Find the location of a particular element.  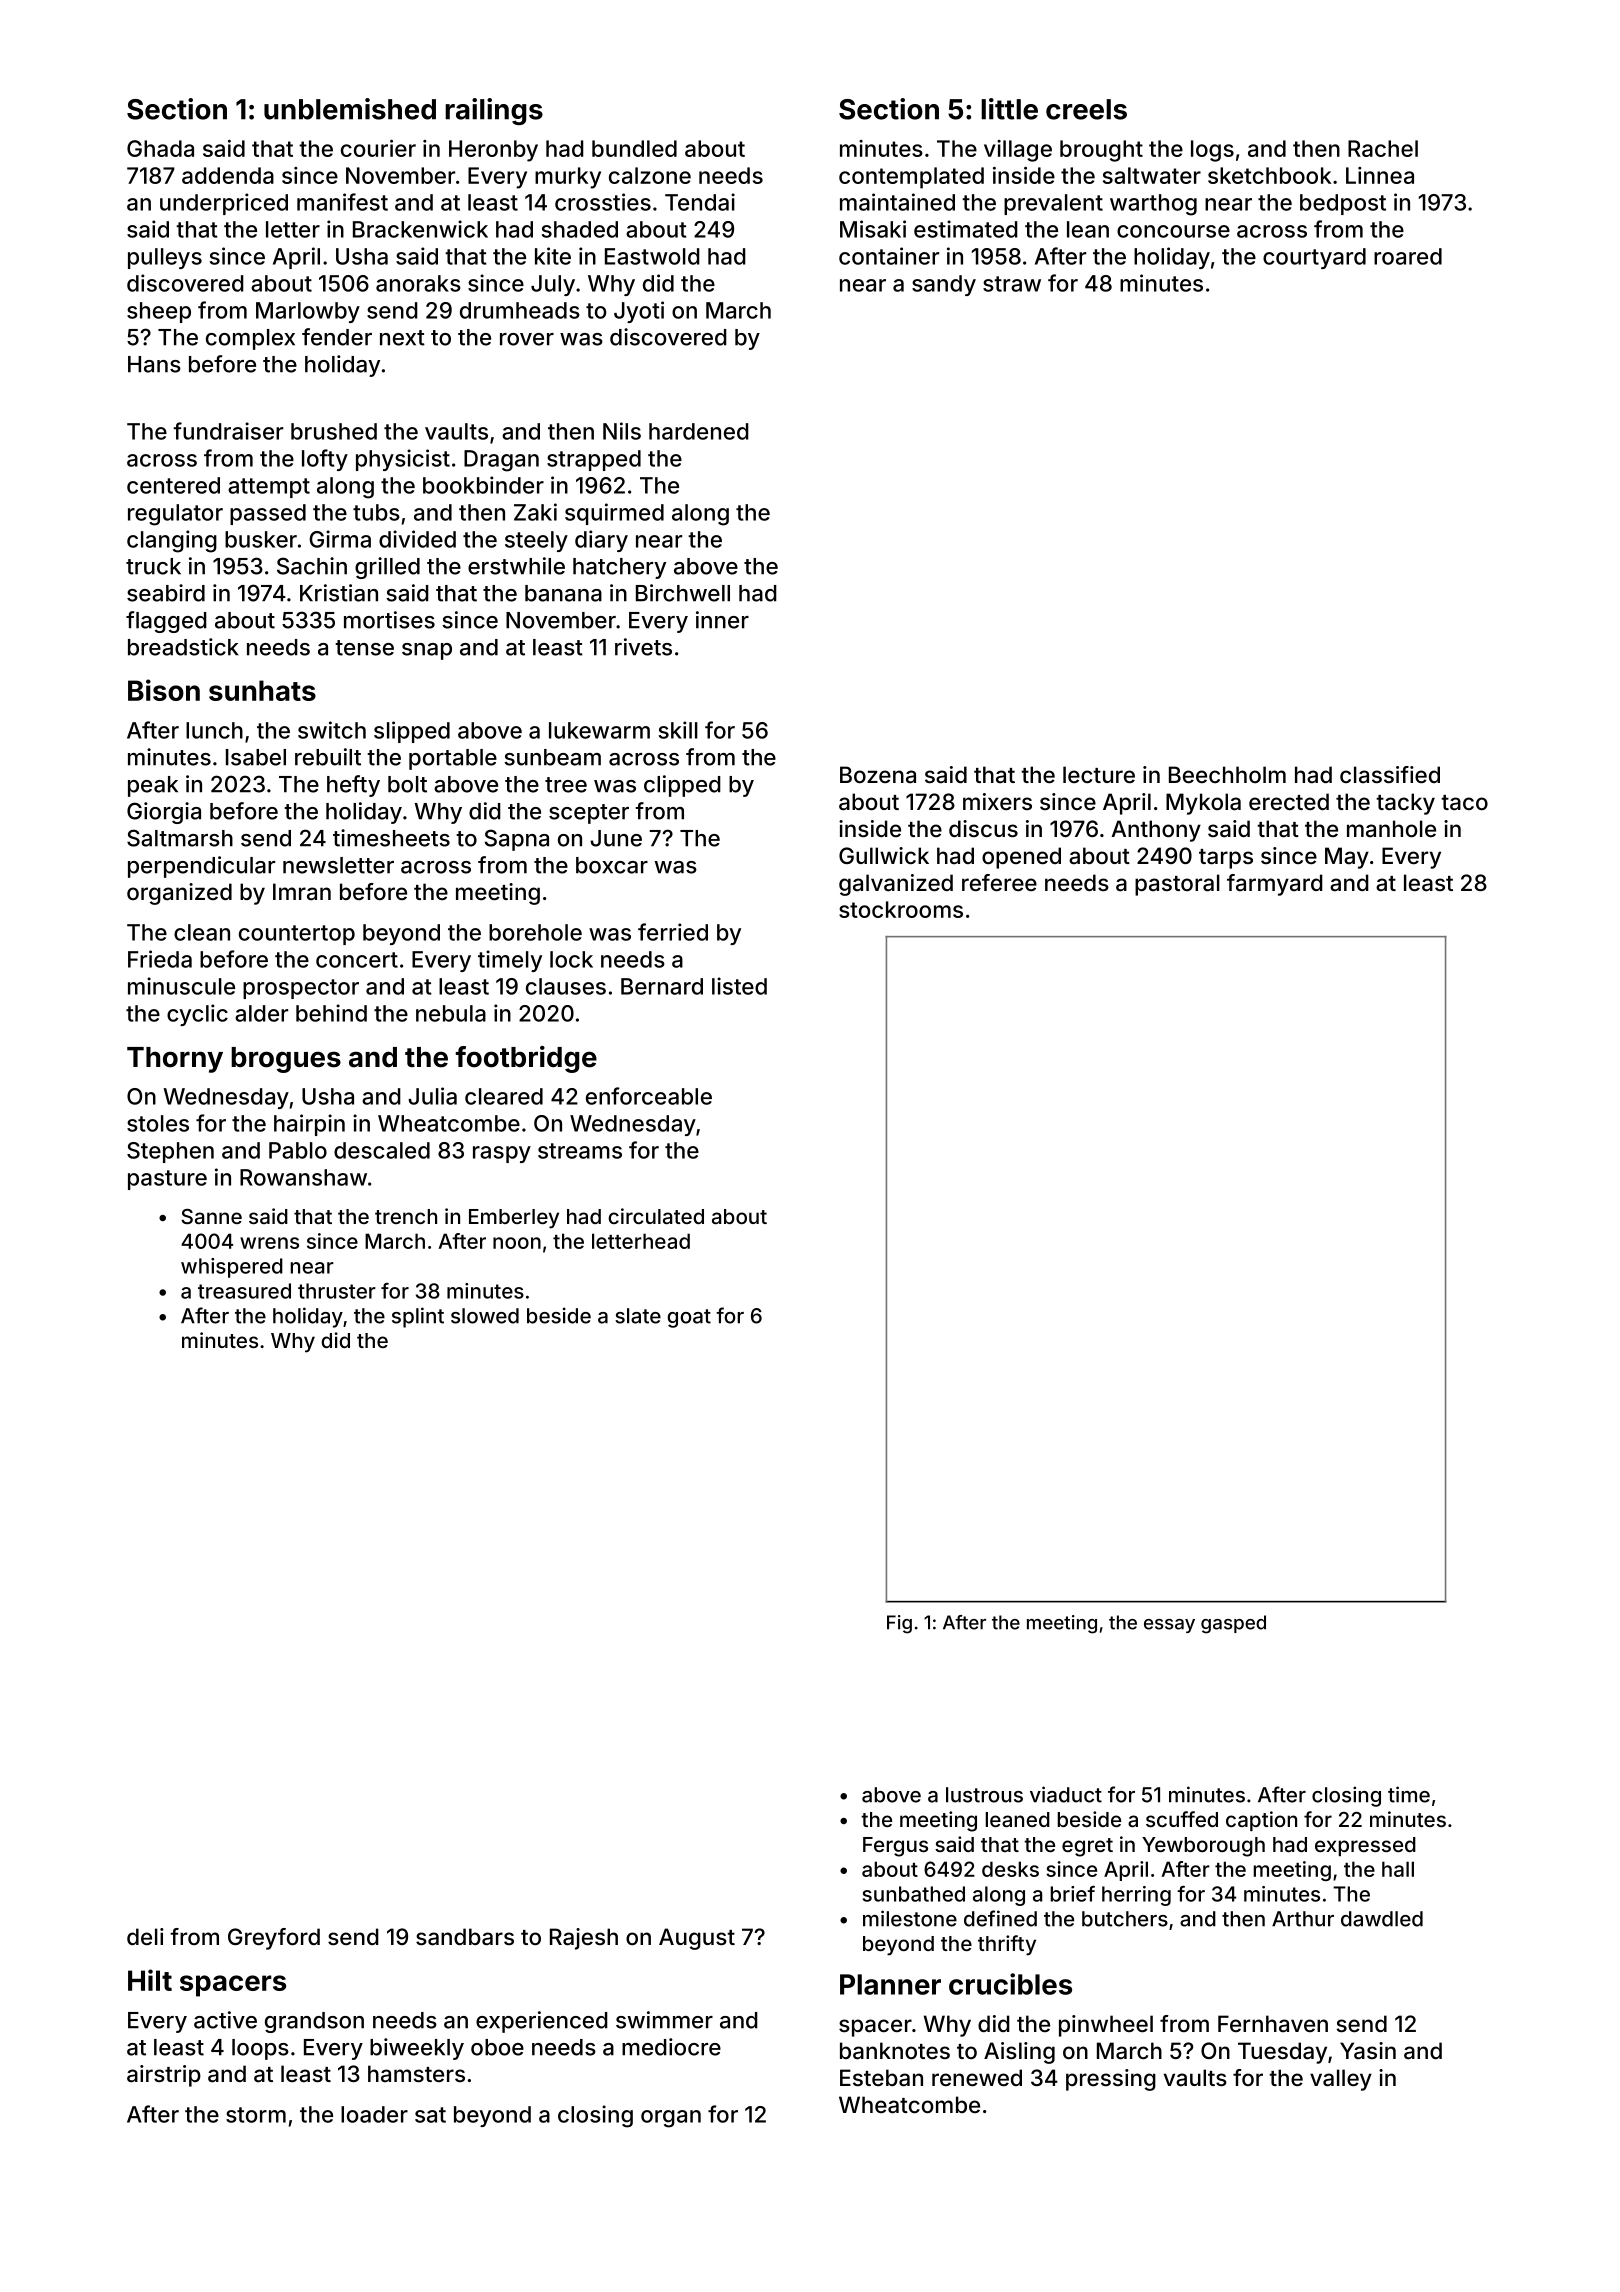

gasped is located at coordinates (1233, 1624).
